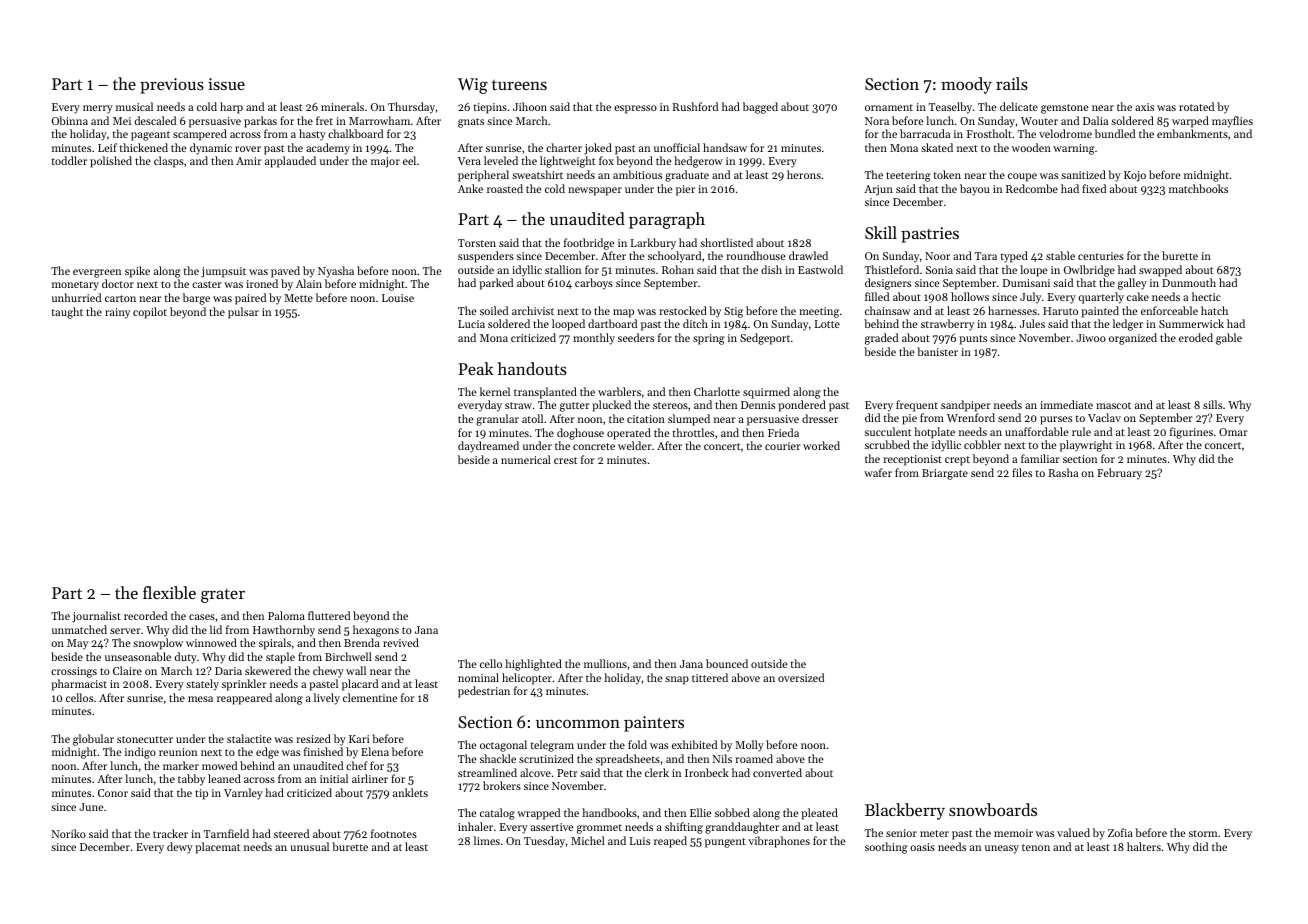 This document has height=924, width=1308. What do you see at coordinates (1012, 83) in the document?
I see `rails` at bounding box center [1012, 83].
